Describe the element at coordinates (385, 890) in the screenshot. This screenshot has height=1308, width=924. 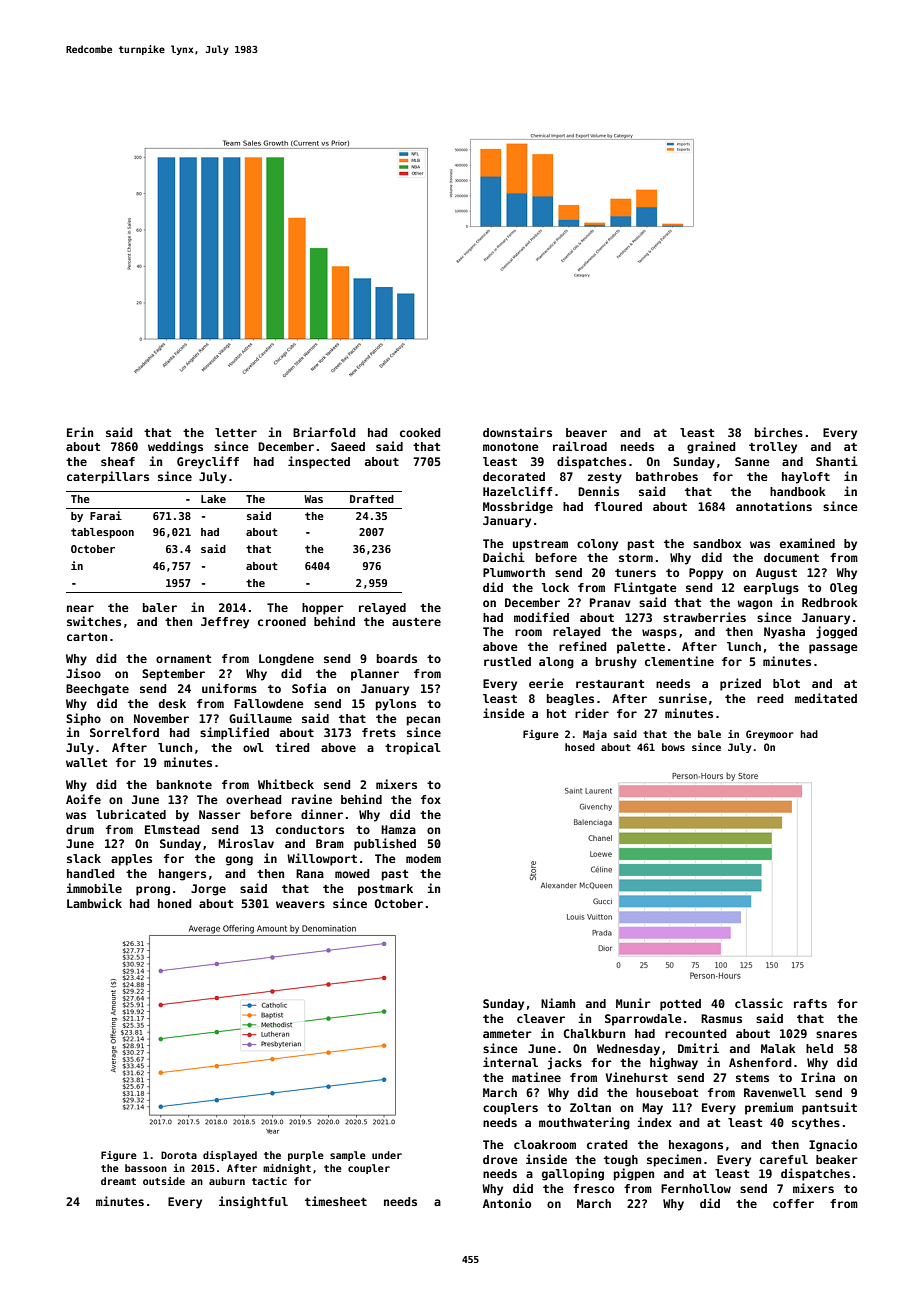
I see `postmark` at that location.
